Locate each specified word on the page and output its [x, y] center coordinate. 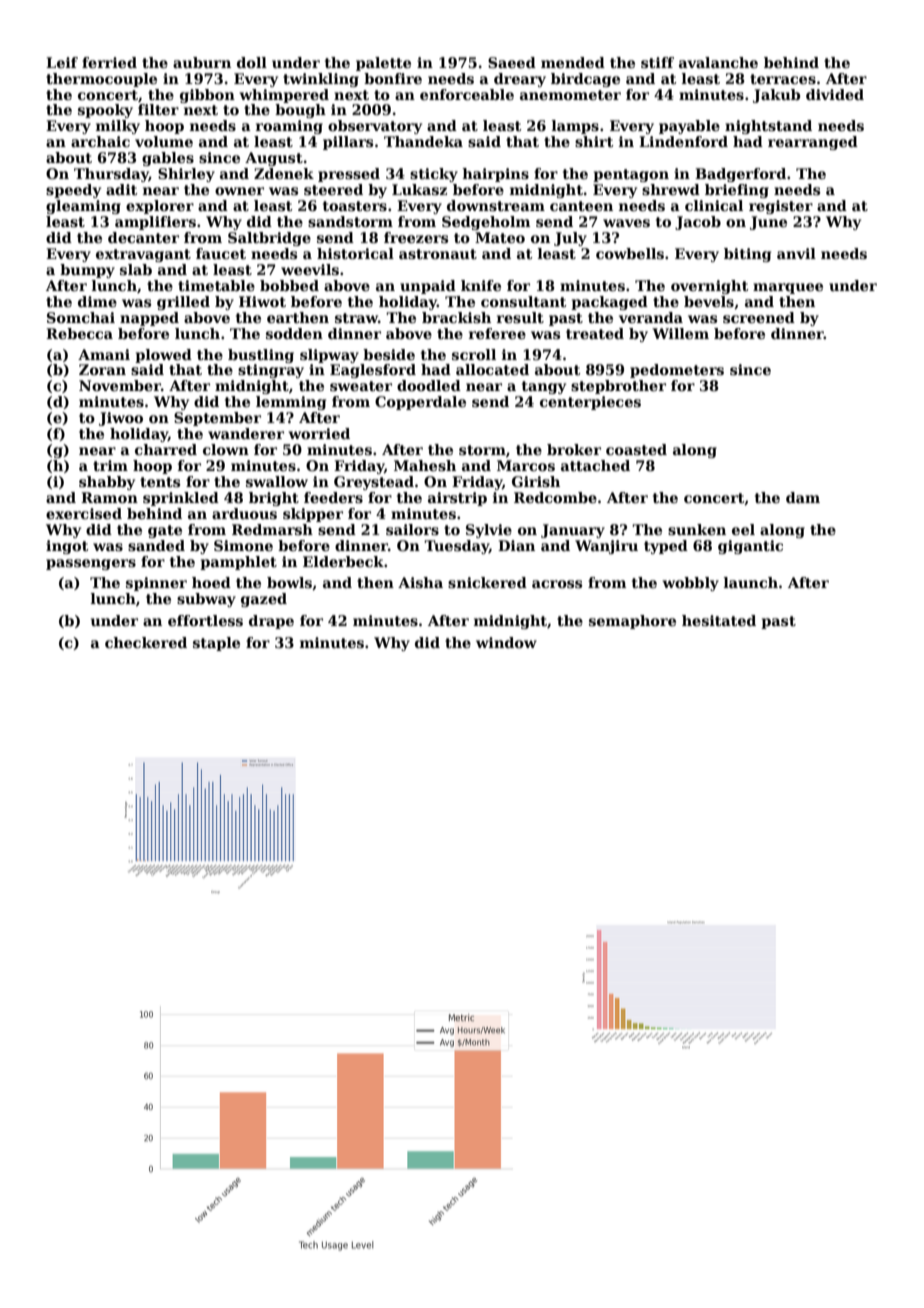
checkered [146, 642]
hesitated [719, 620]
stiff [657, 62]
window [506, 642]
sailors [412, 529]
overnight [710, 287]
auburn [202, 62]
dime [97, 301]
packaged [609, 303]
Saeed [512, 62]
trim [110, 465]
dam [803, 497]
